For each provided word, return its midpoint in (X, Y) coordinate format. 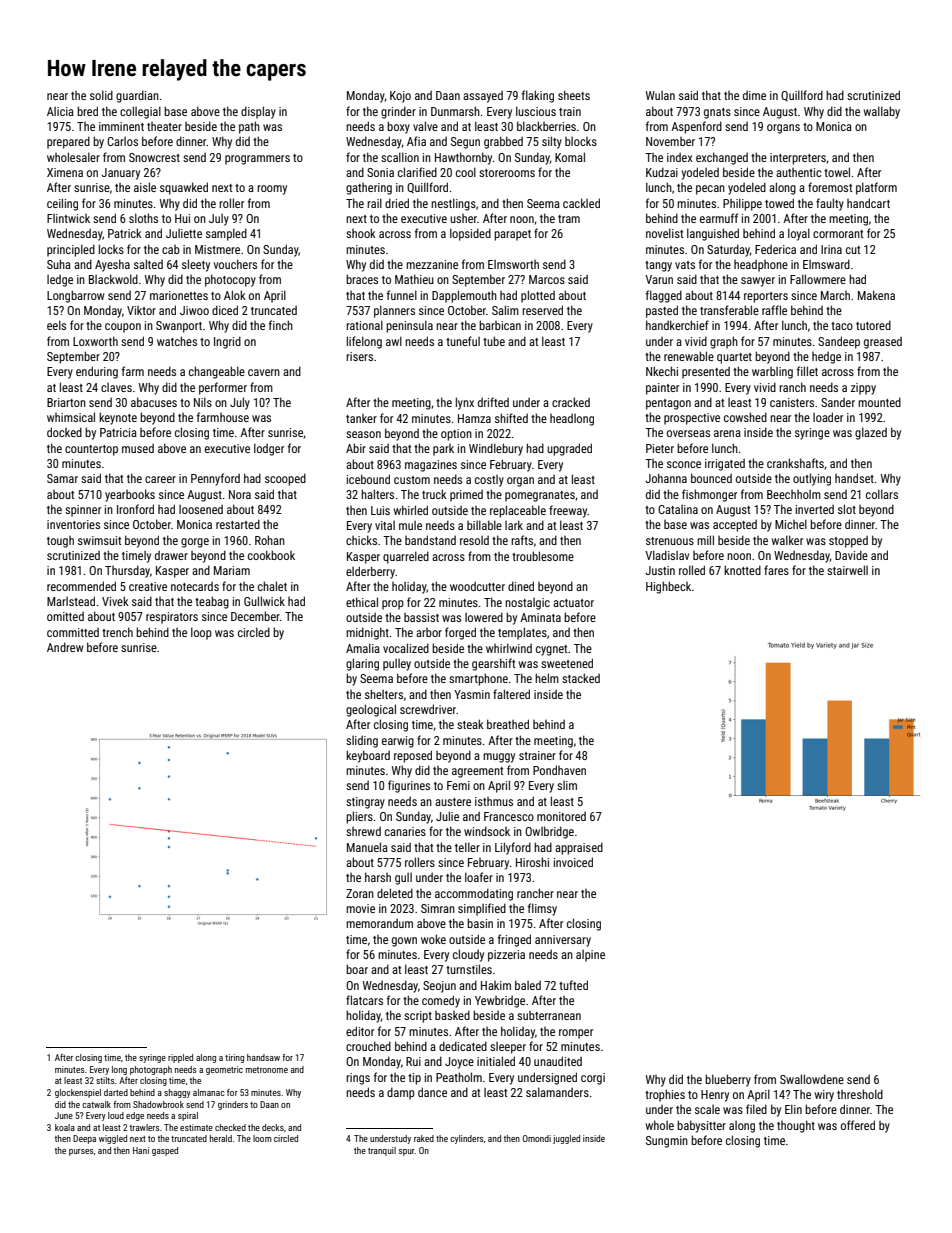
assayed (483, 96)
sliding (362, 741)
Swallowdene (812, 1079)
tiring (234, 1058)
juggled (566, 1139)
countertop (91, 450)
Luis (380, 510)
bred (87, 111)
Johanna (666, 478)
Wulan (660, 95)
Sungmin (667, 1142)
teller (467, 847)
